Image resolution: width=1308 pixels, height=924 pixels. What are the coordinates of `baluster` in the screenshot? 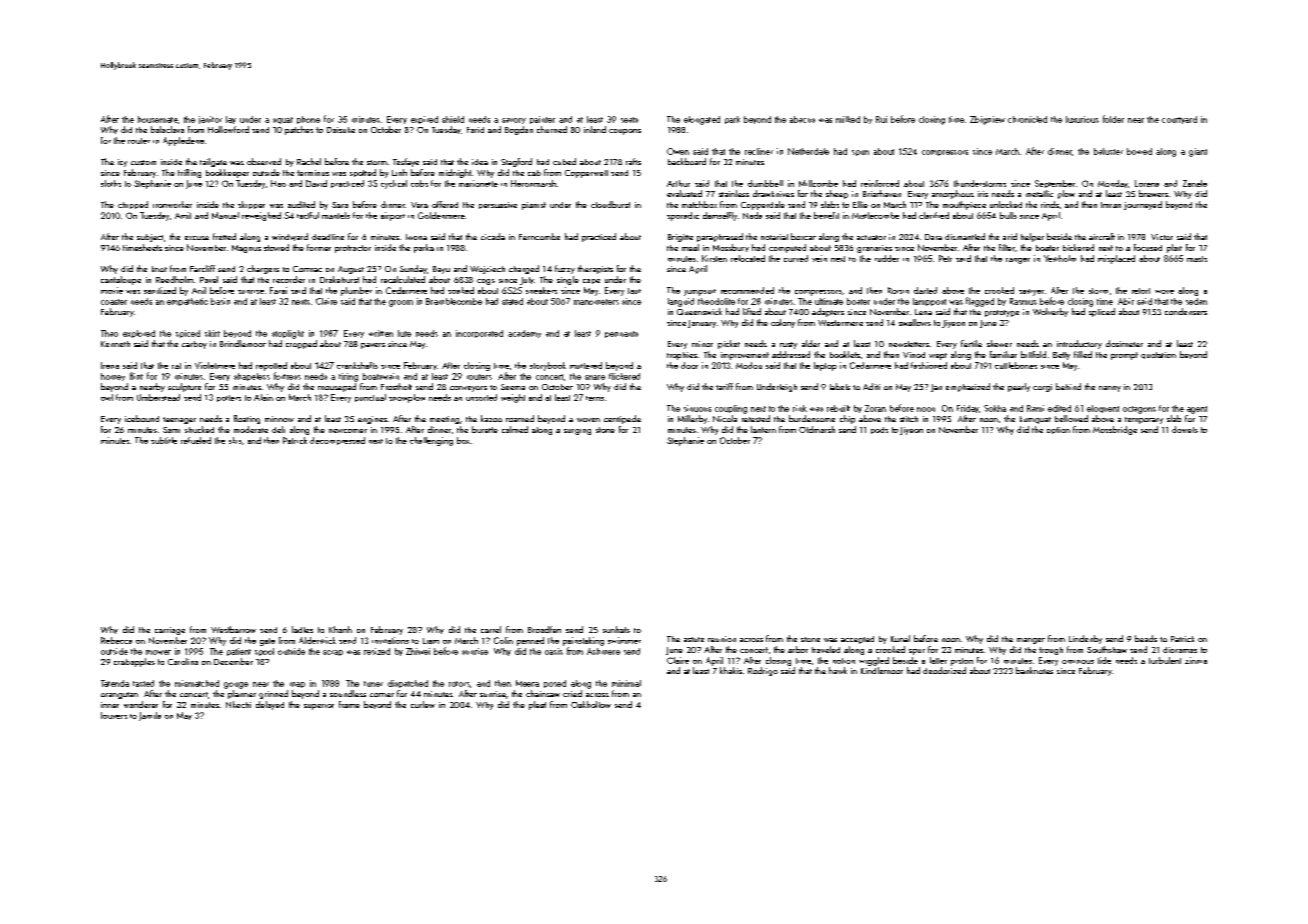 It's located at (1108, 151).
